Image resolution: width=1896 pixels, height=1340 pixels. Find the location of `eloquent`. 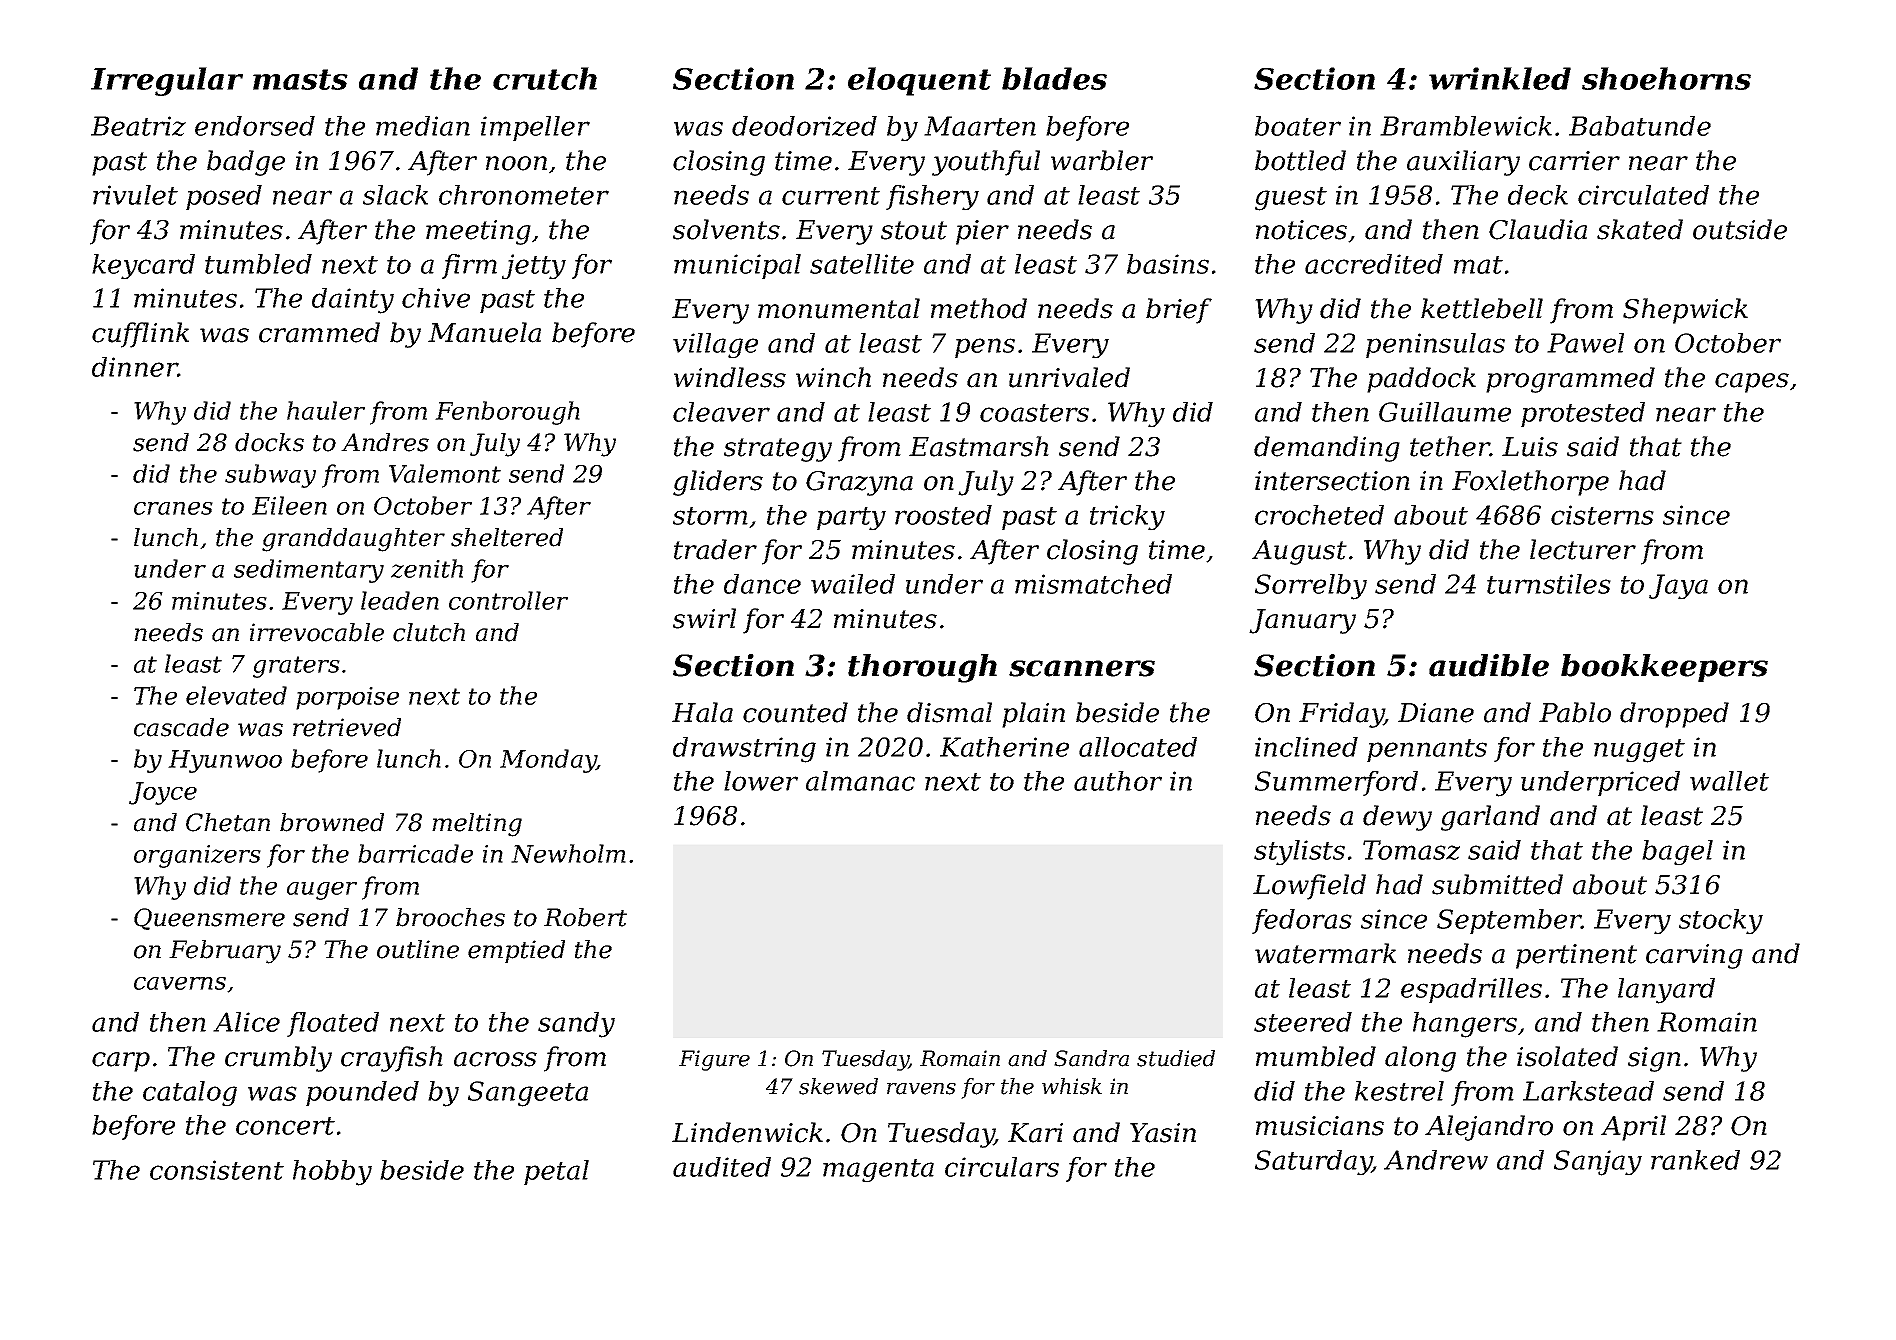

eloquent is located at coordinates (919, 81).
